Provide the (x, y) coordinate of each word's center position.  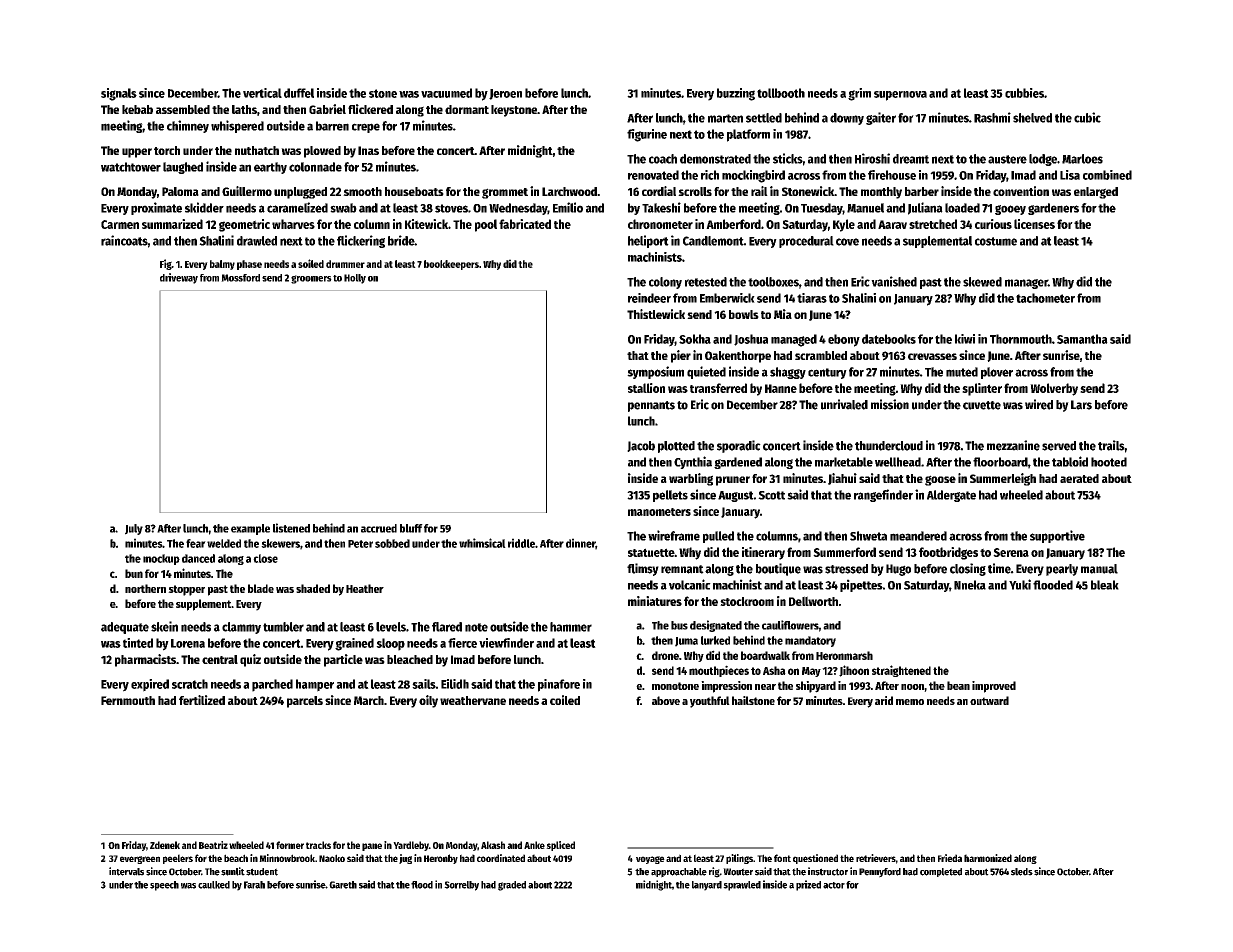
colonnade (315, 167)
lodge (1043, 160)
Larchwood (569, 191)
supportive (1057, 536)
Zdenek (165, 845)
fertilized (202, 700)
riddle (521, 543)
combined (1107, 175)
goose (940, 480)
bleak (1105, 585)
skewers (280, 543)
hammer (571, 627)
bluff (411, 528)
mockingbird (753, 176)
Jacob (641, 446)
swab (343, 208)
